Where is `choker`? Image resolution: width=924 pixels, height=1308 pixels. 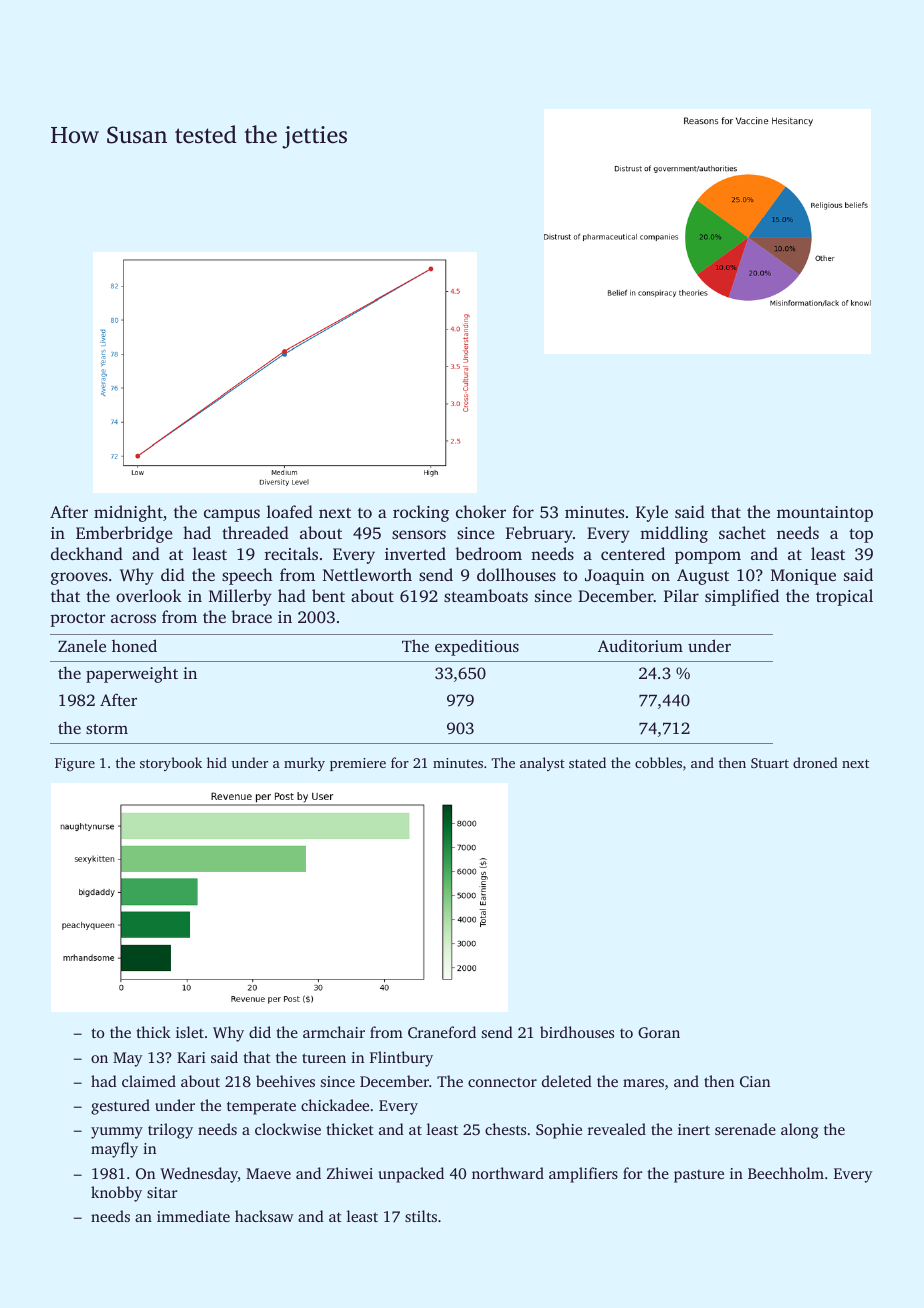 choker is located at coordinates (481, 511).
